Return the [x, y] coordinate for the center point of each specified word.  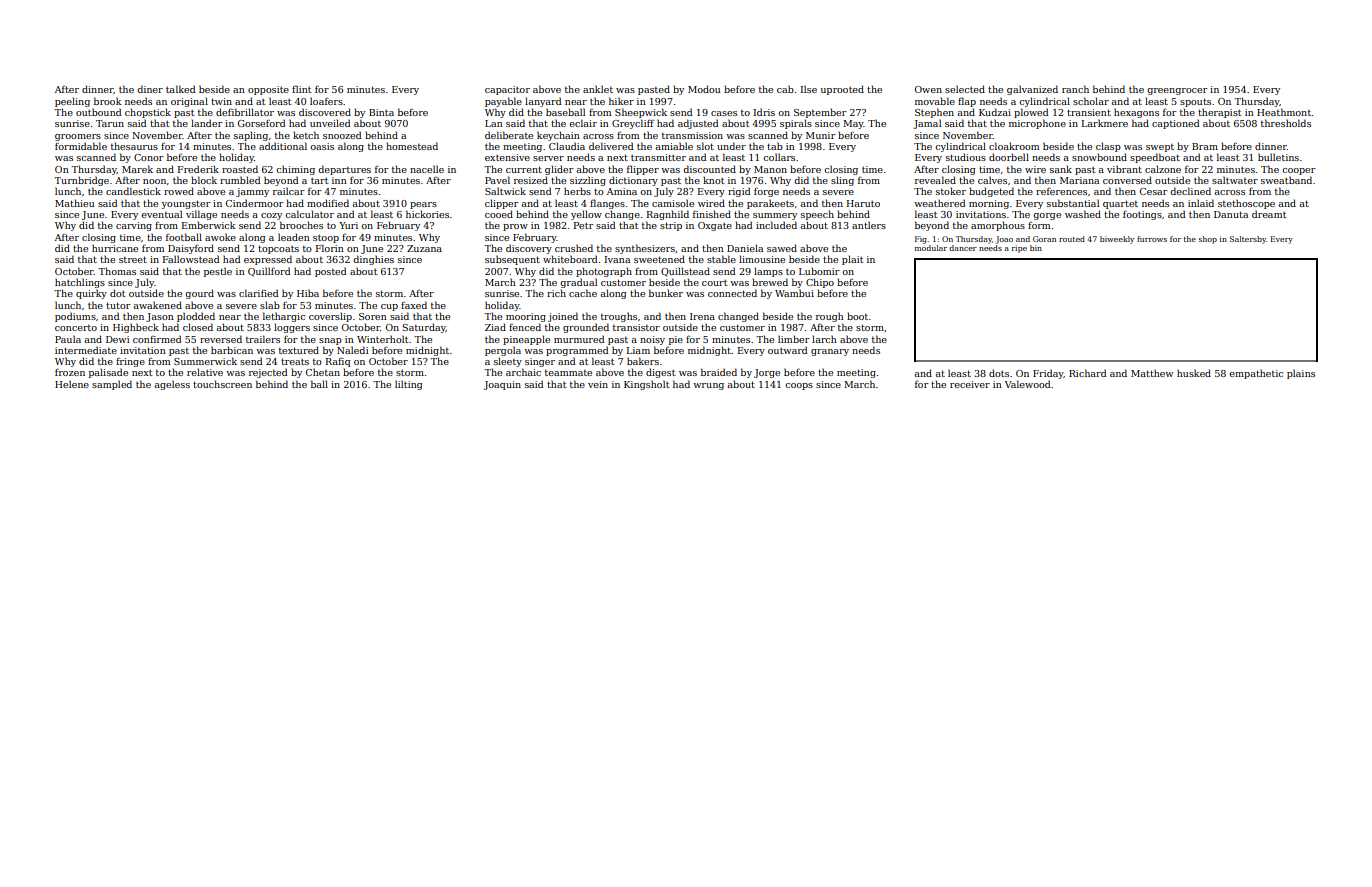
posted [331, 272]
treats [295, 361]
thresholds [1286, 123]
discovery [529, 249]
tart [320, 181]
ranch [1075, 89]
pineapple [526, 340]
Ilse [809, 89]
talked [181, 89]
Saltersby [1248, 240]
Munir [821, 135]
